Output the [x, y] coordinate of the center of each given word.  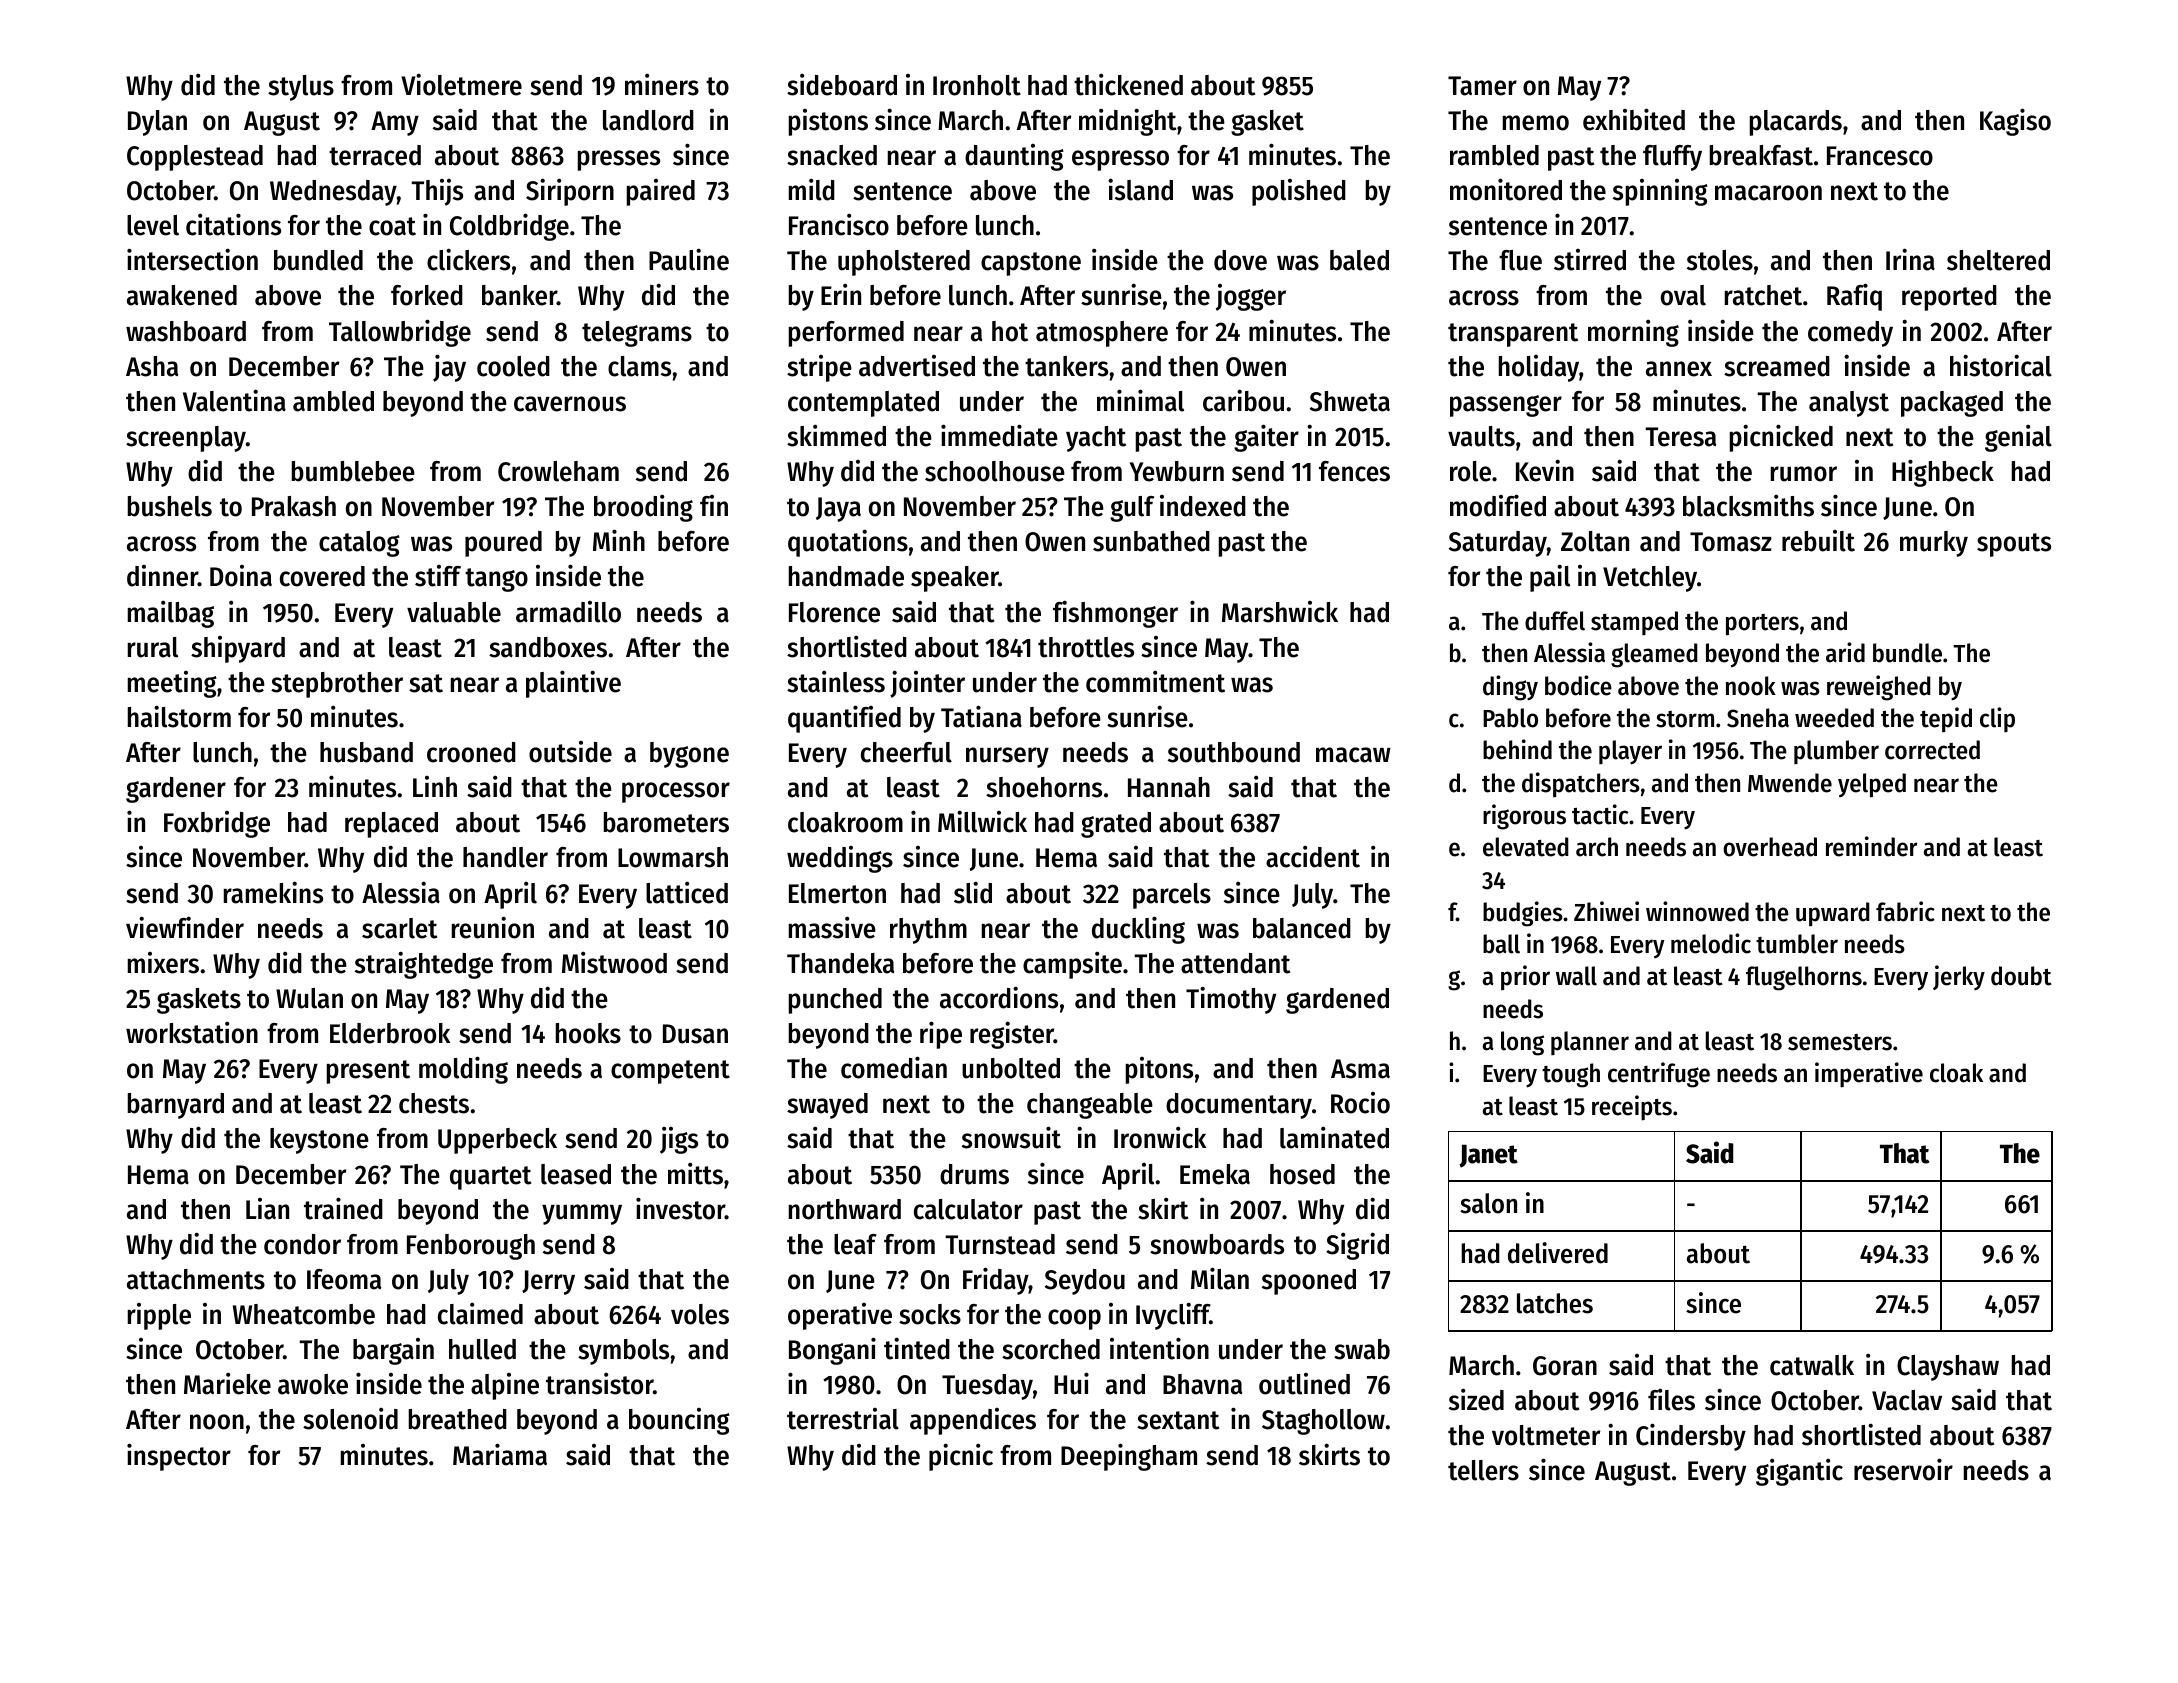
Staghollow [1323, 1422]
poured [503, 544]
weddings [840, 859]
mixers [163, 963]
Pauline [689, 259]
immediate [999, 435]
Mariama [500, 1454]
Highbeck [1943, 473]
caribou [1243, 400]
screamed [1777, 366]
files [1671, 1399]
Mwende [1790, 783]
